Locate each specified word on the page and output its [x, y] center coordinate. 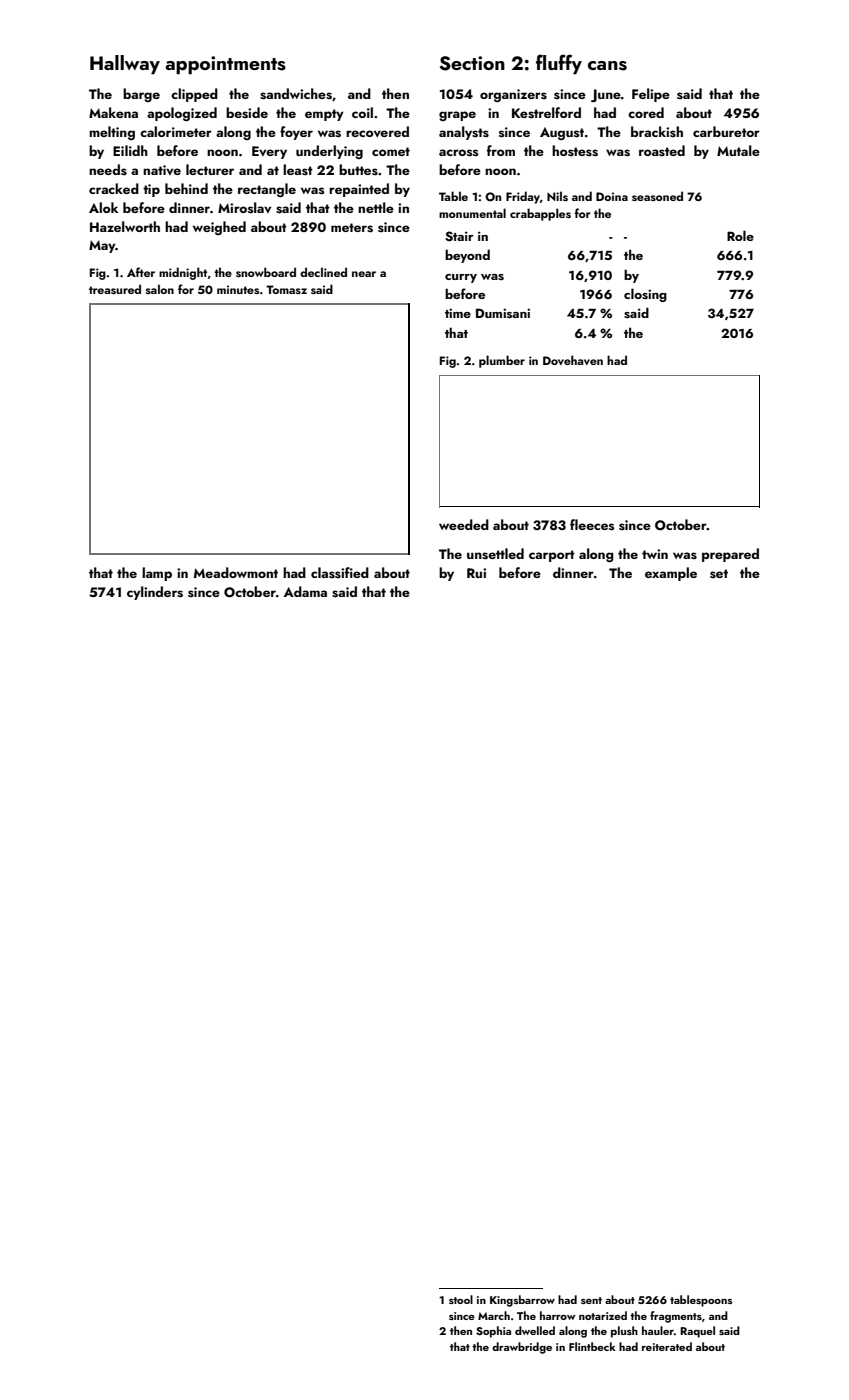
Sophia [493, 1332]
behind [186, 188]
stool [461, 1299]
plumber [502, 361]
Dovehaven [573, 360]
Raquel [697, 1332]
